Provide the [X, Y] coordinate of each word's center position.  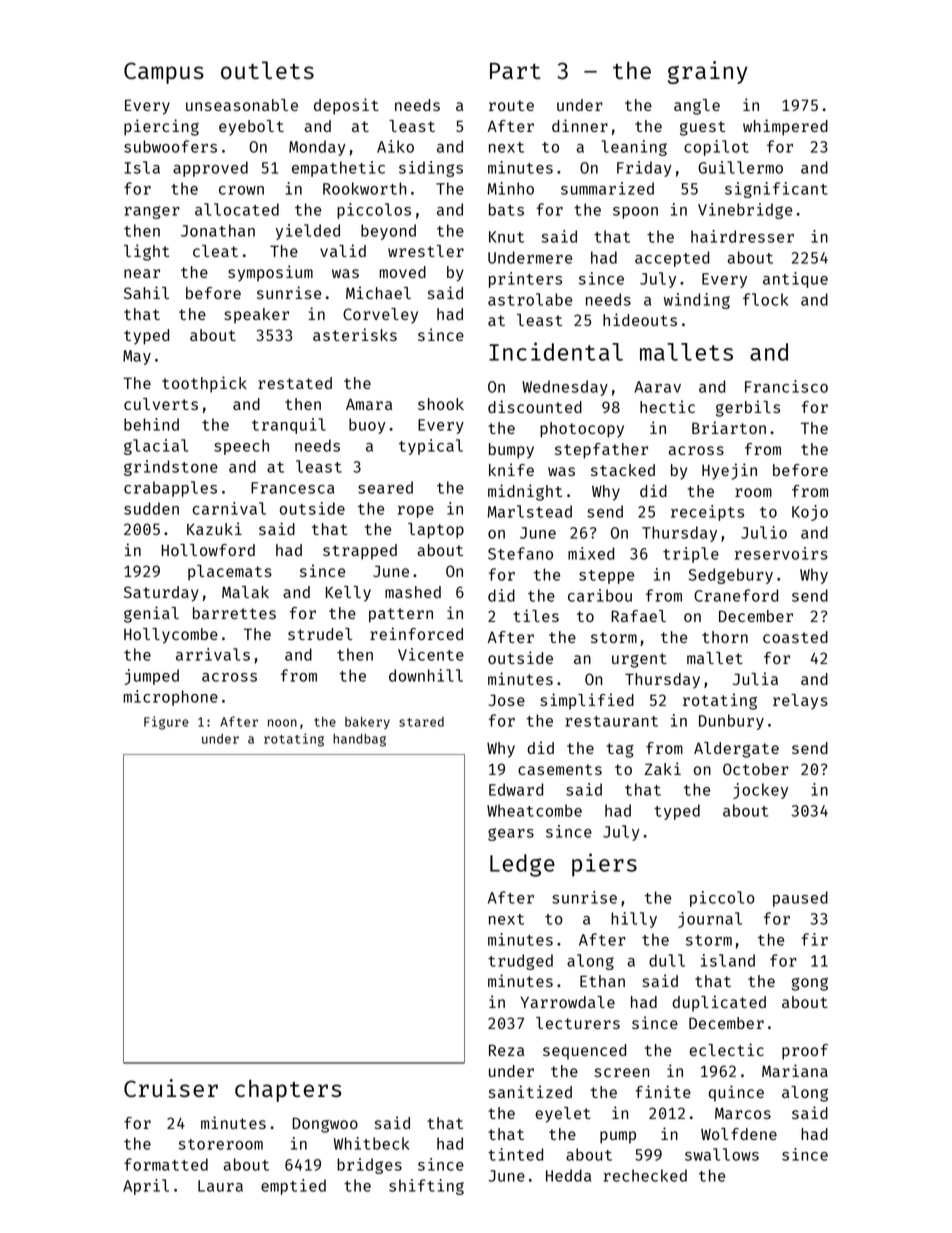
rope [416, 512]
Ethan [602, 981]
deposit [346, 106]
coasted [795, 637]
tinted [515, 1154]
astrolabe [530, 299]
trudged [520, 962]
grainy [708, 72]
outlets [267, 70]
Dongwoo [325, 1125]
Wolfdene [739, 1134]
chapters [288, 1091]
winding [697, 301]
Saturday [161, 594]
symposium [270, 273]
